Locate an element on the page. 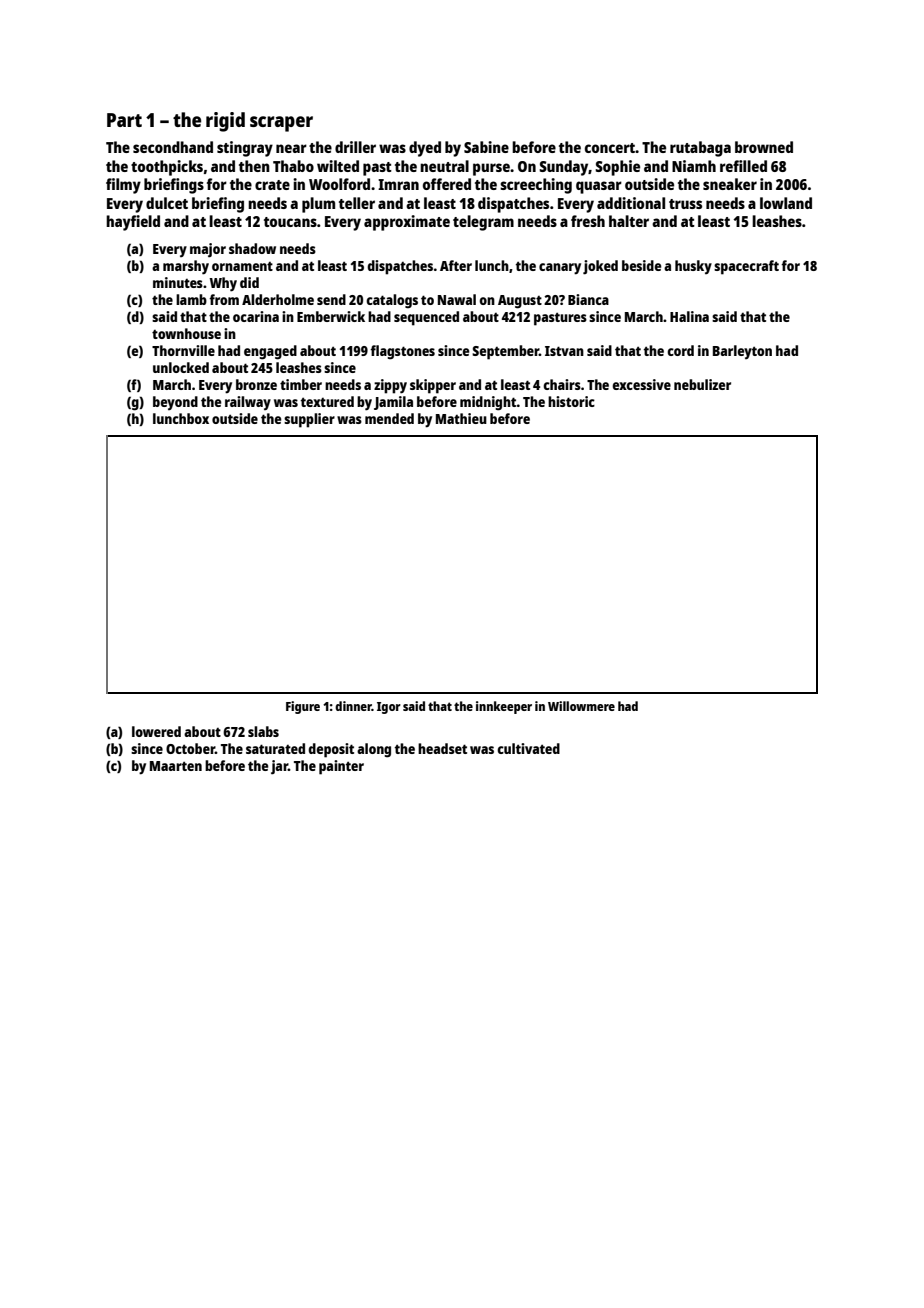 The width and height of the image is (924, 1308). lowered is located at coordinates (156, 731).
